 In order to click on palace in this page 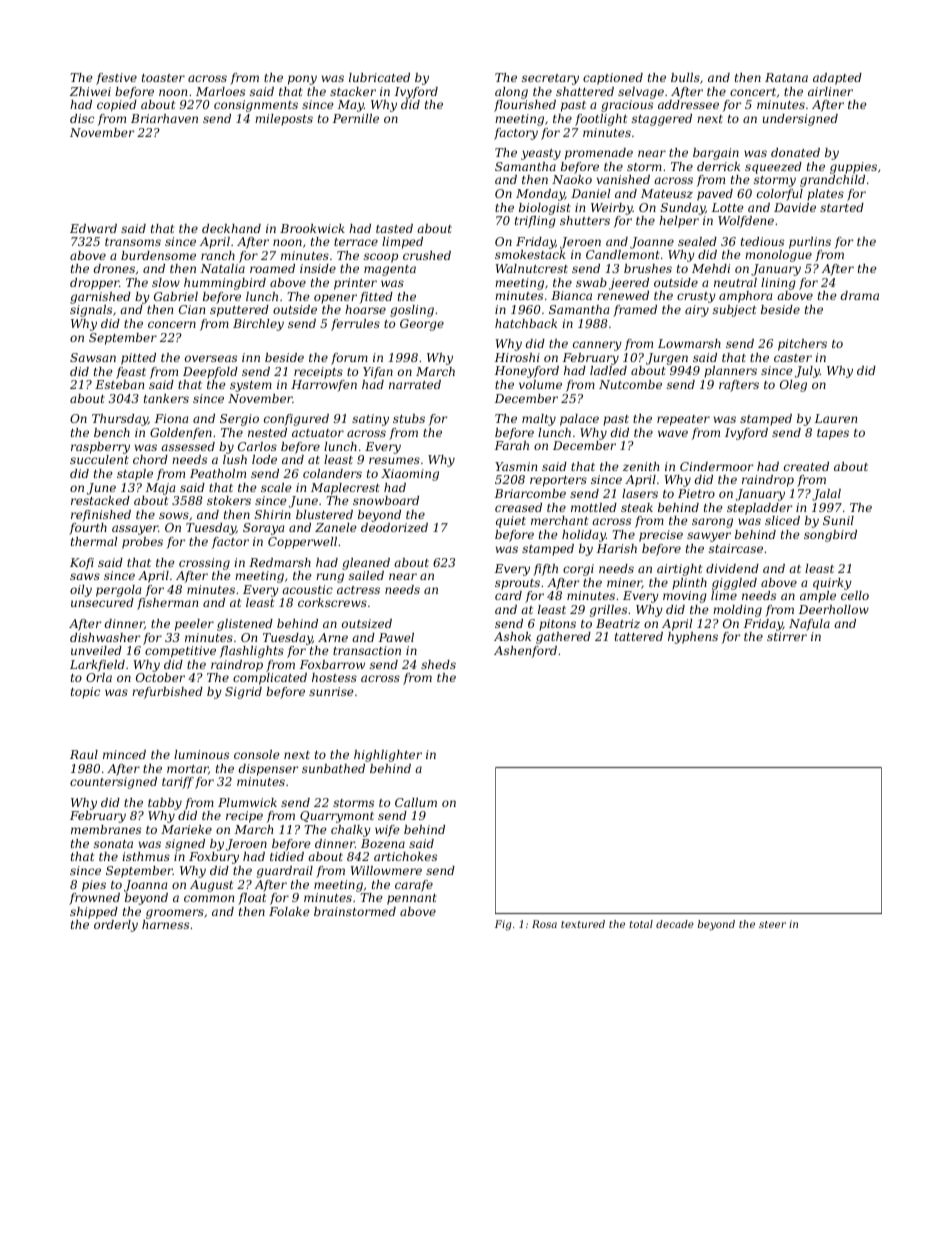, I will do `click(579, 420)`.
